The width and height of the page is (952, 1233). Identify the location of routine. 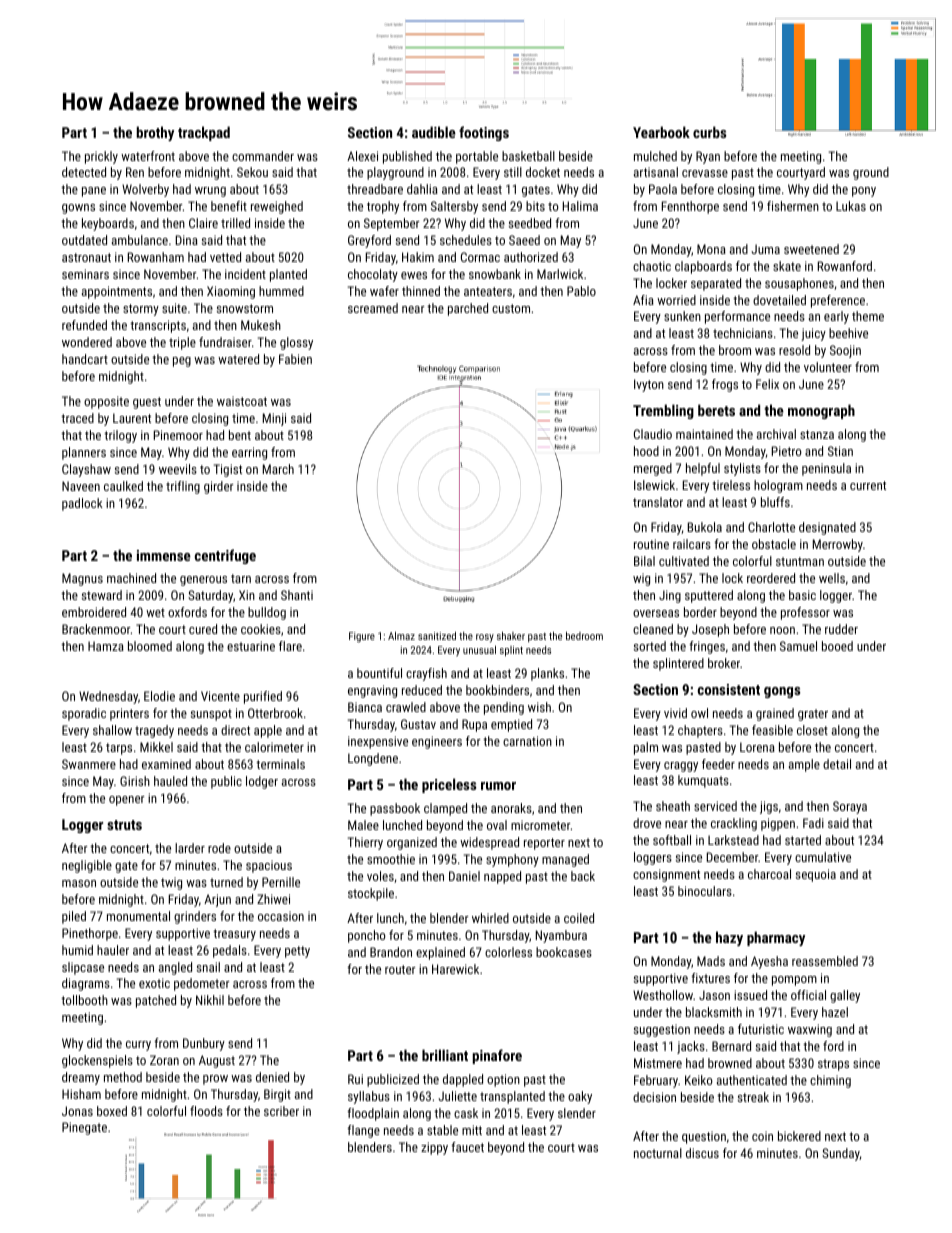
(651, 544).
